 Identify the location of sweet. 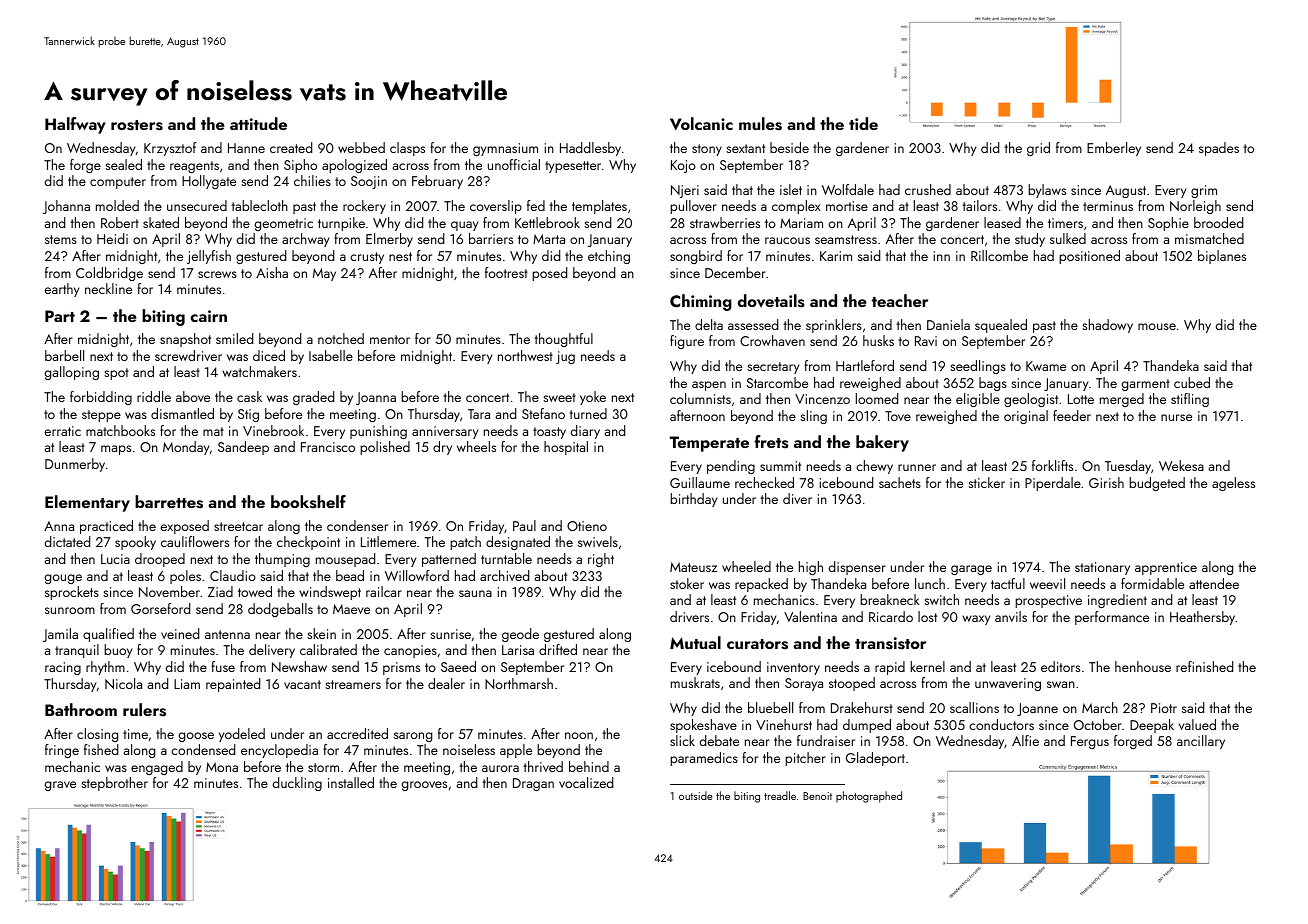
(559, 397).
